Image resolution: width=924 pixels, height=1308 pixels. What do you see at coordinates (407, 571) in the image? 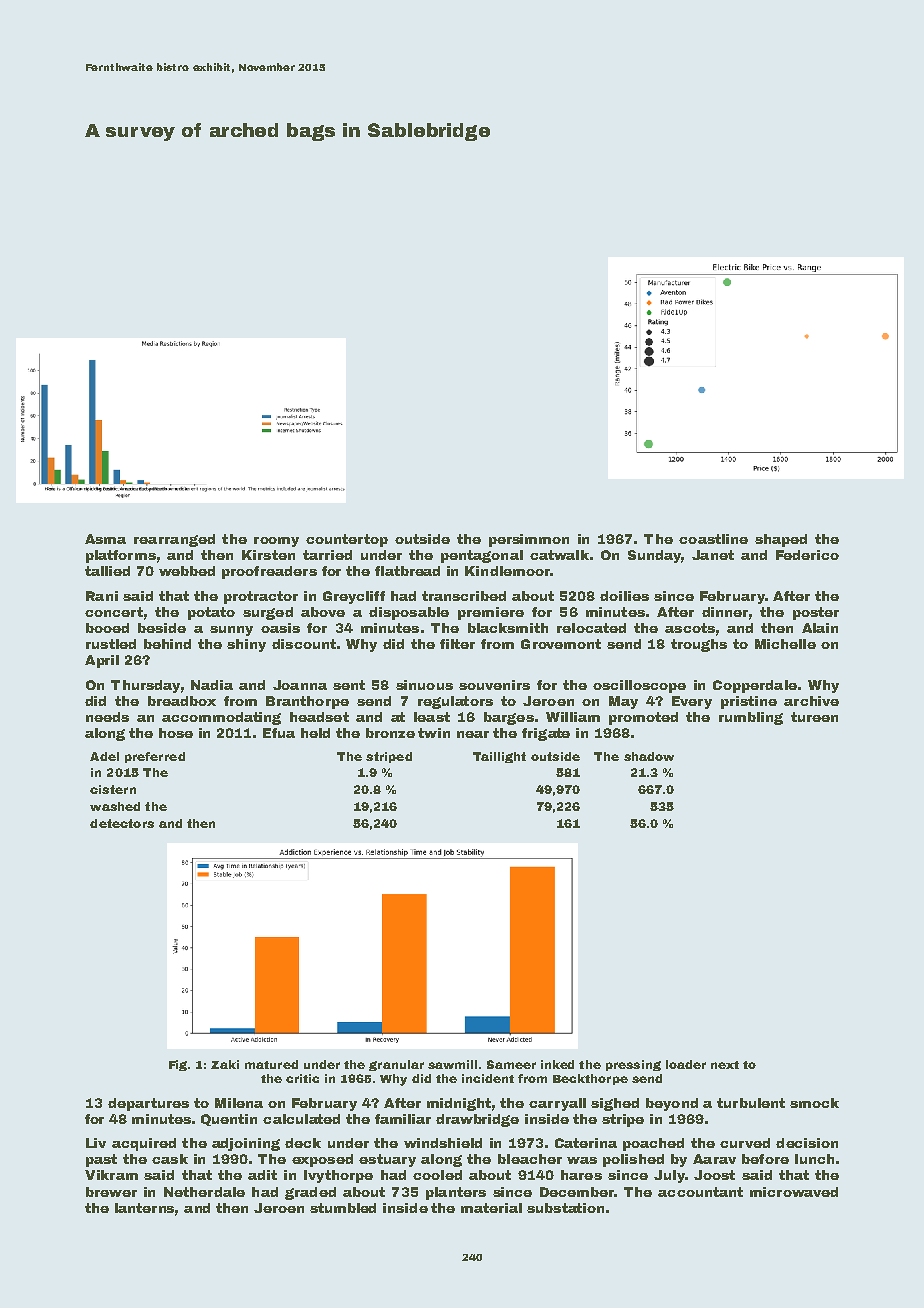
I see `flatbread` at bounding box center [407, 571].
